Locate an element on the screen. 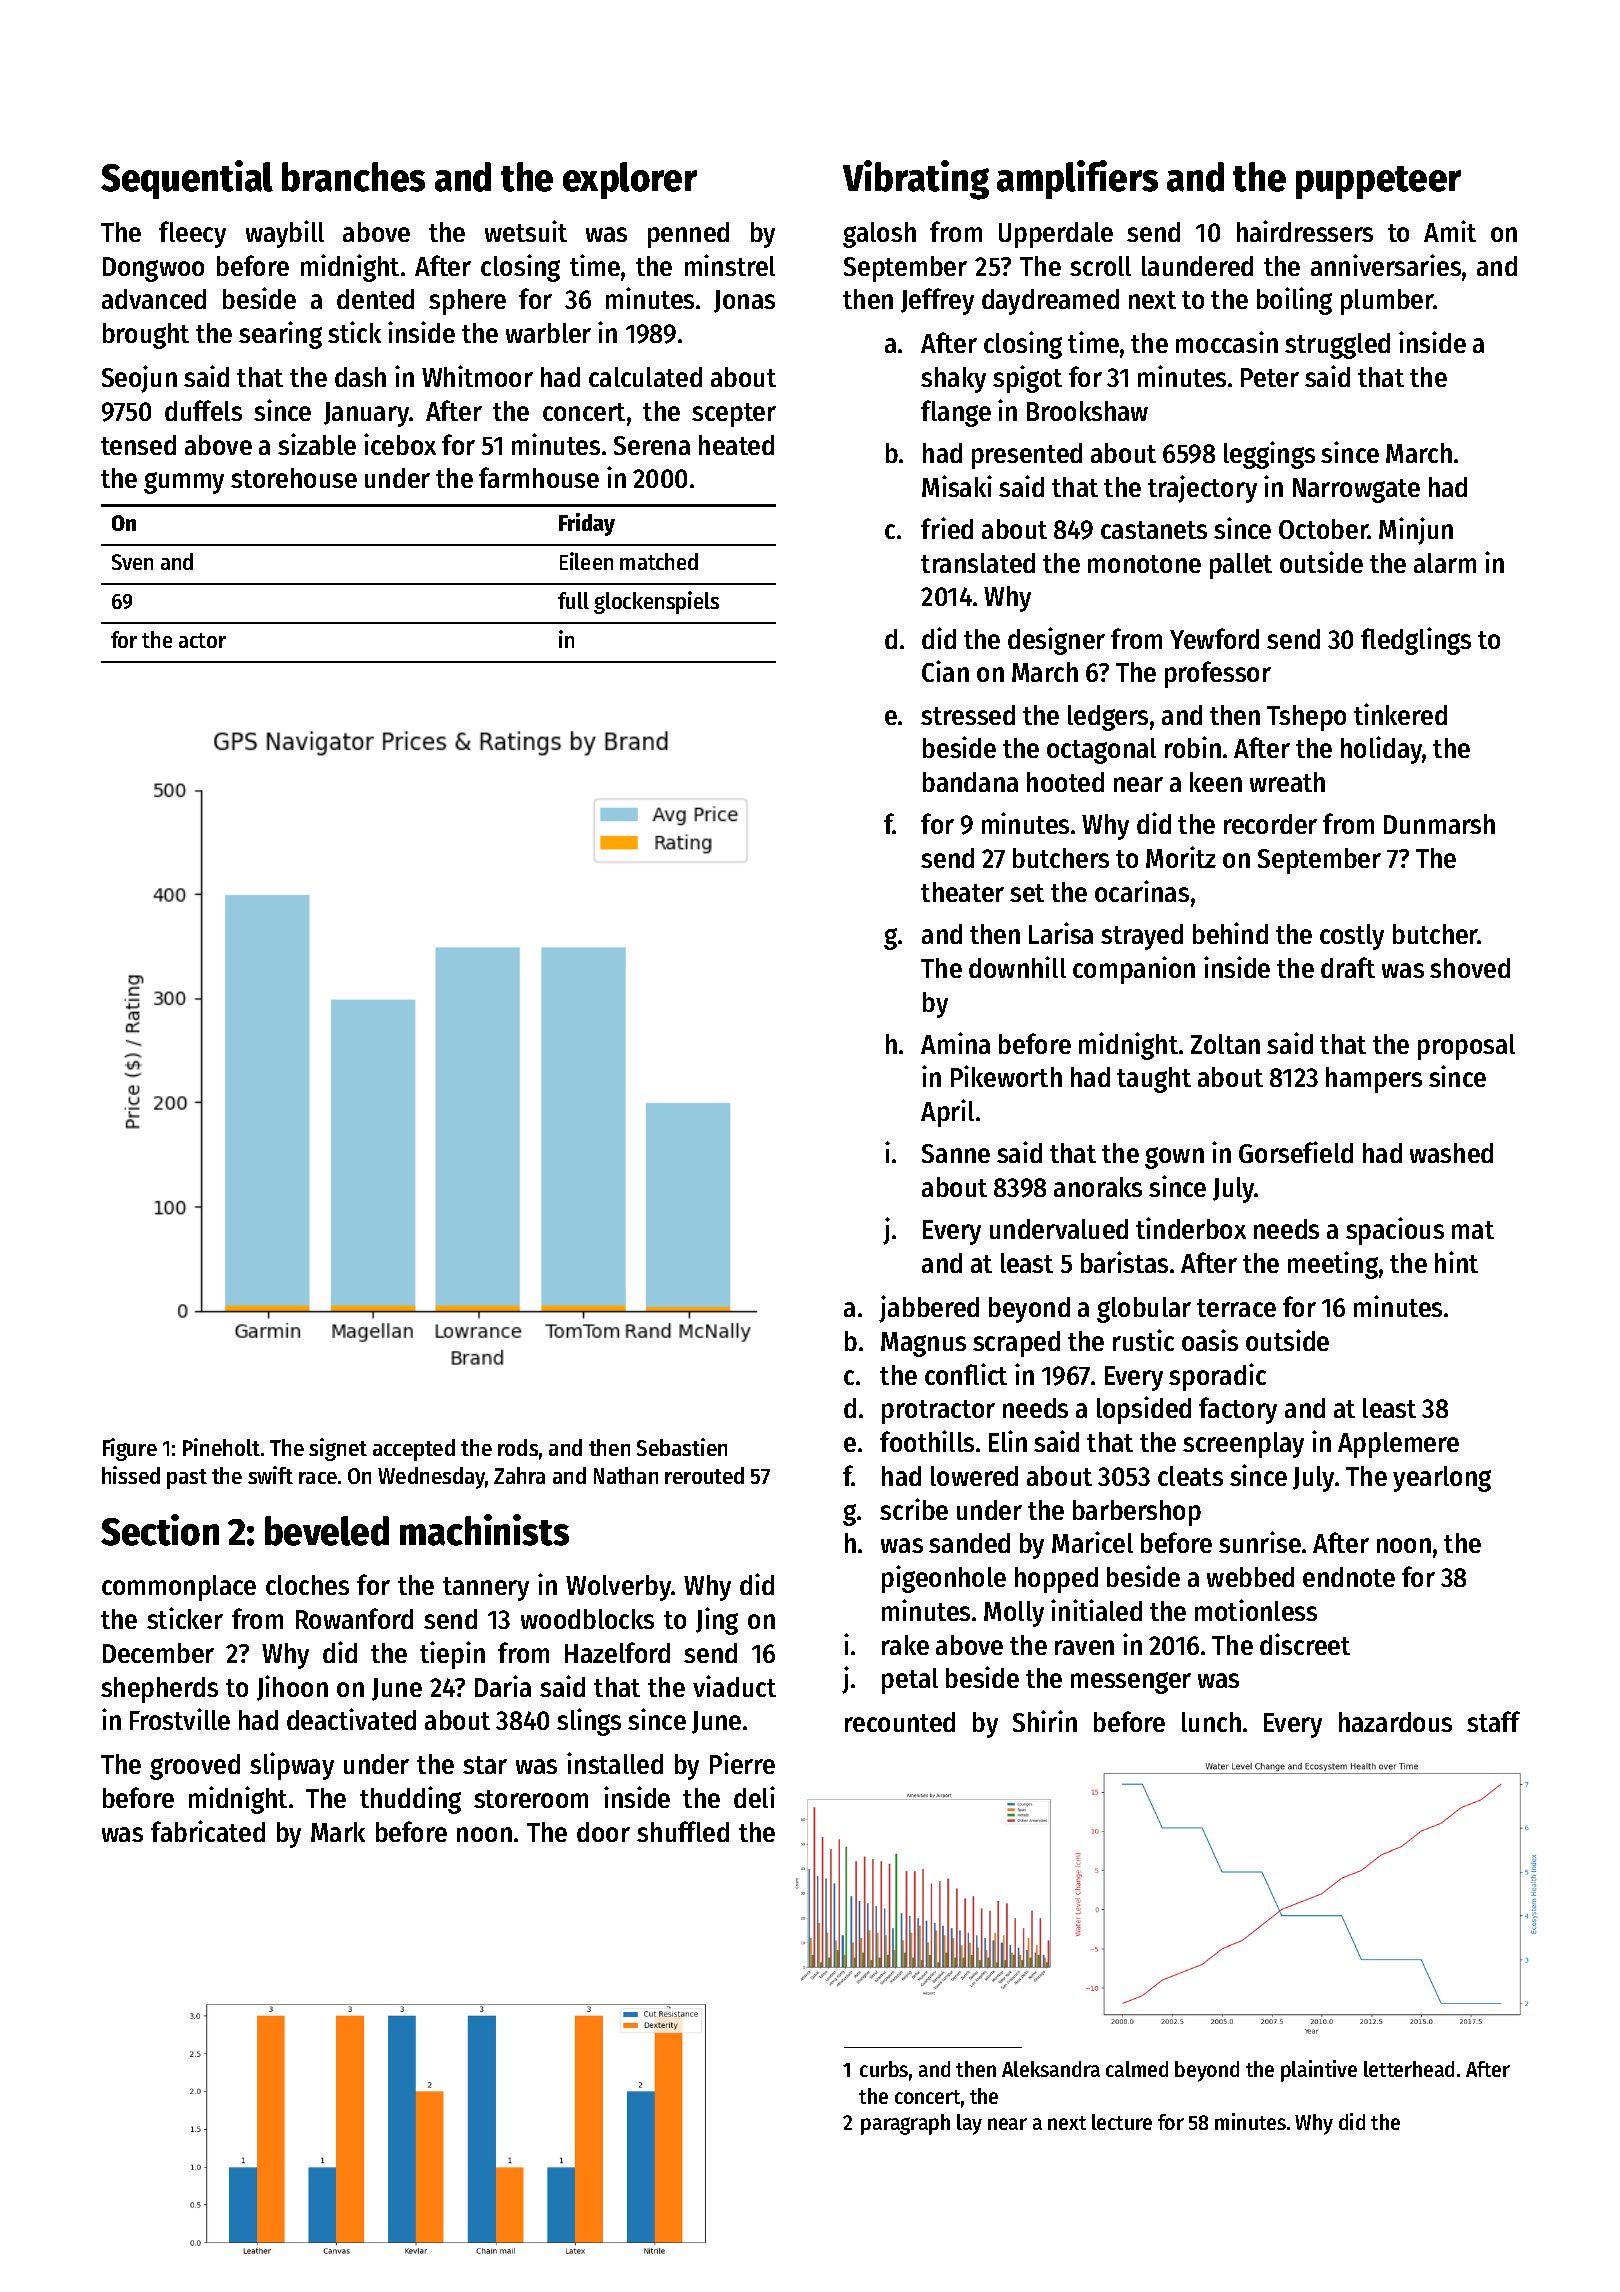 The width and height of the screenshot is (1620, 2292). Sequential is located at coordinates (187, 179).
